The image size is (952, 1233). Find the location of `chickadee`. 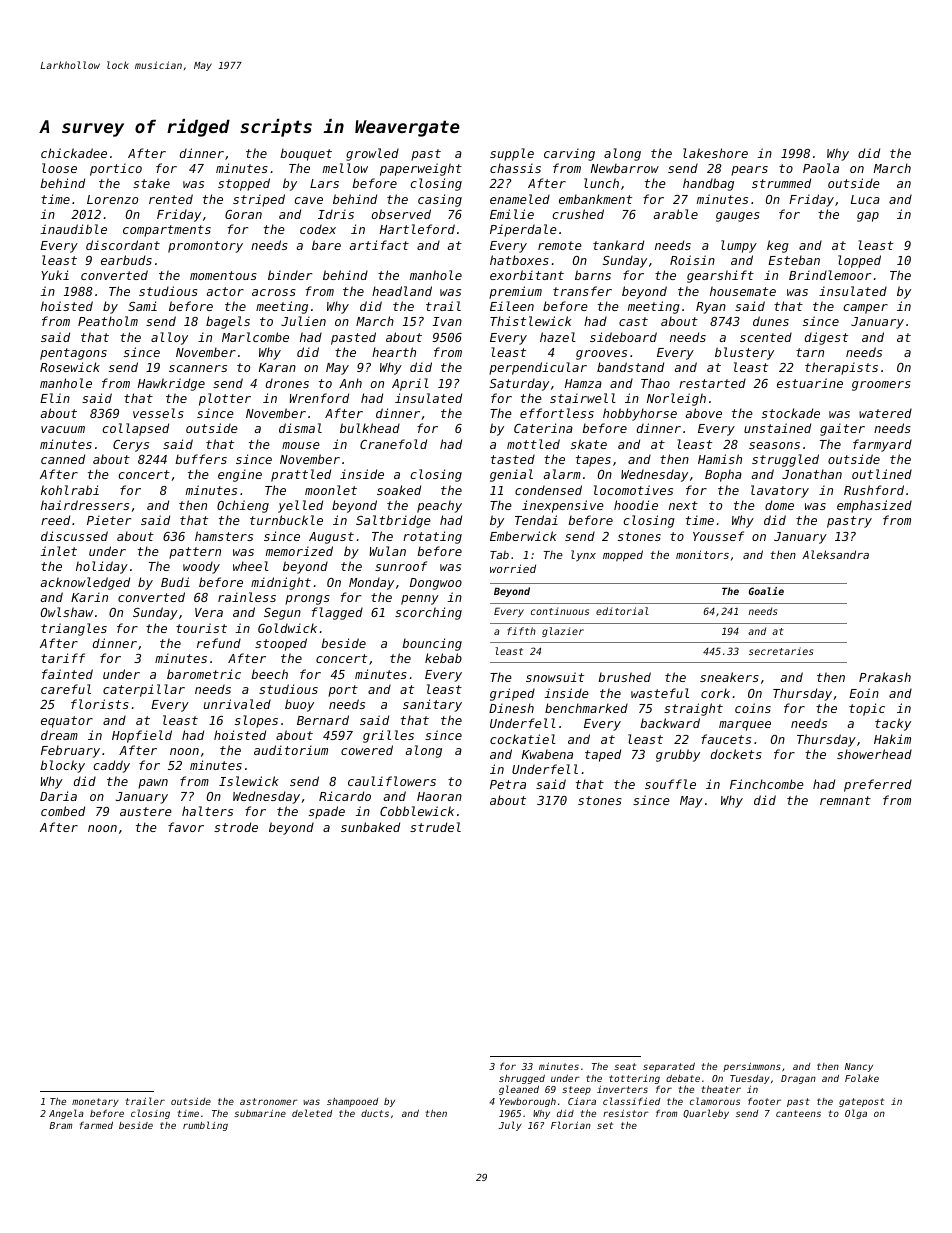

chickadee is located at coordinates (74, 153).
